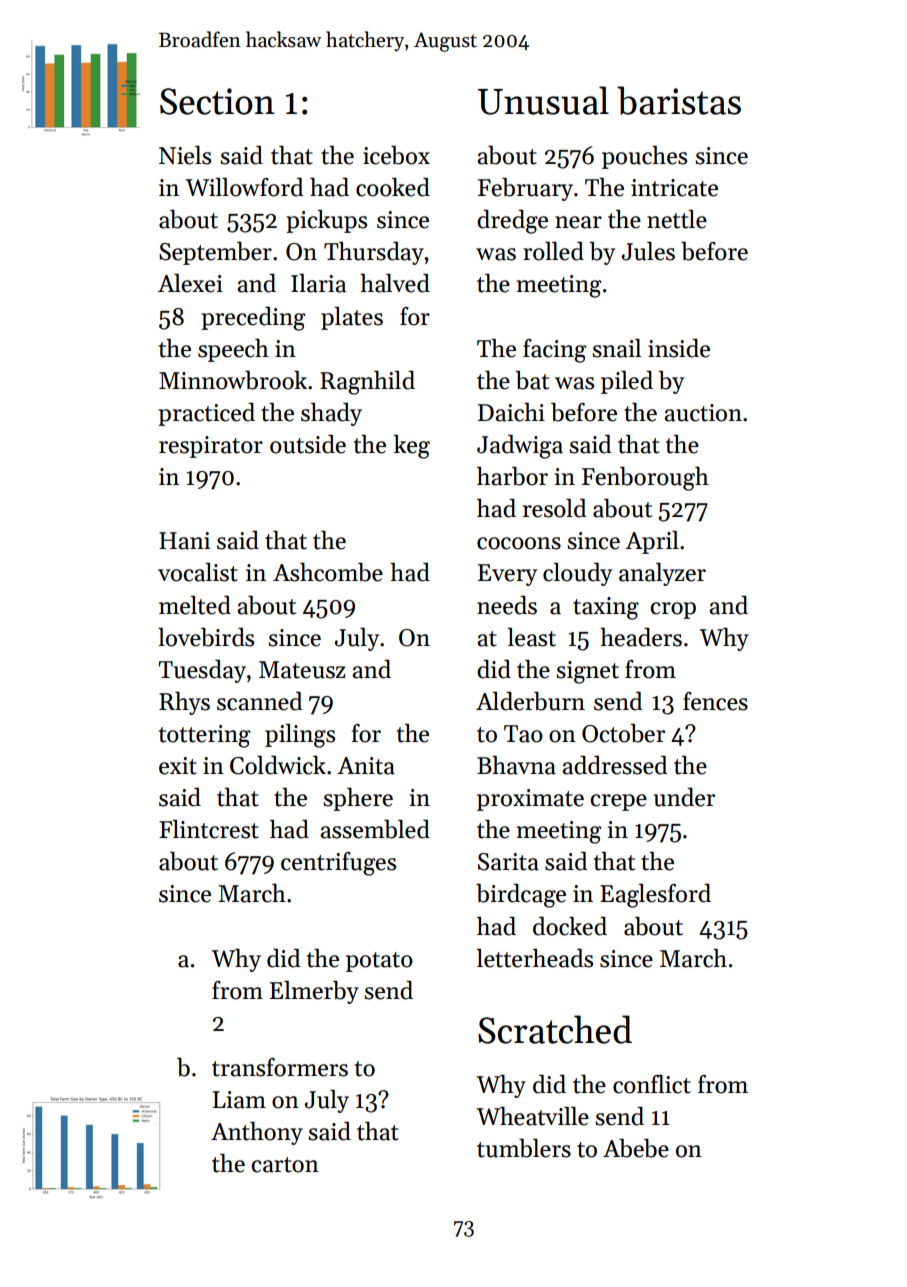 The width and height of the document is (907, 1287). I want to click on baristas, so click(679, 100).
